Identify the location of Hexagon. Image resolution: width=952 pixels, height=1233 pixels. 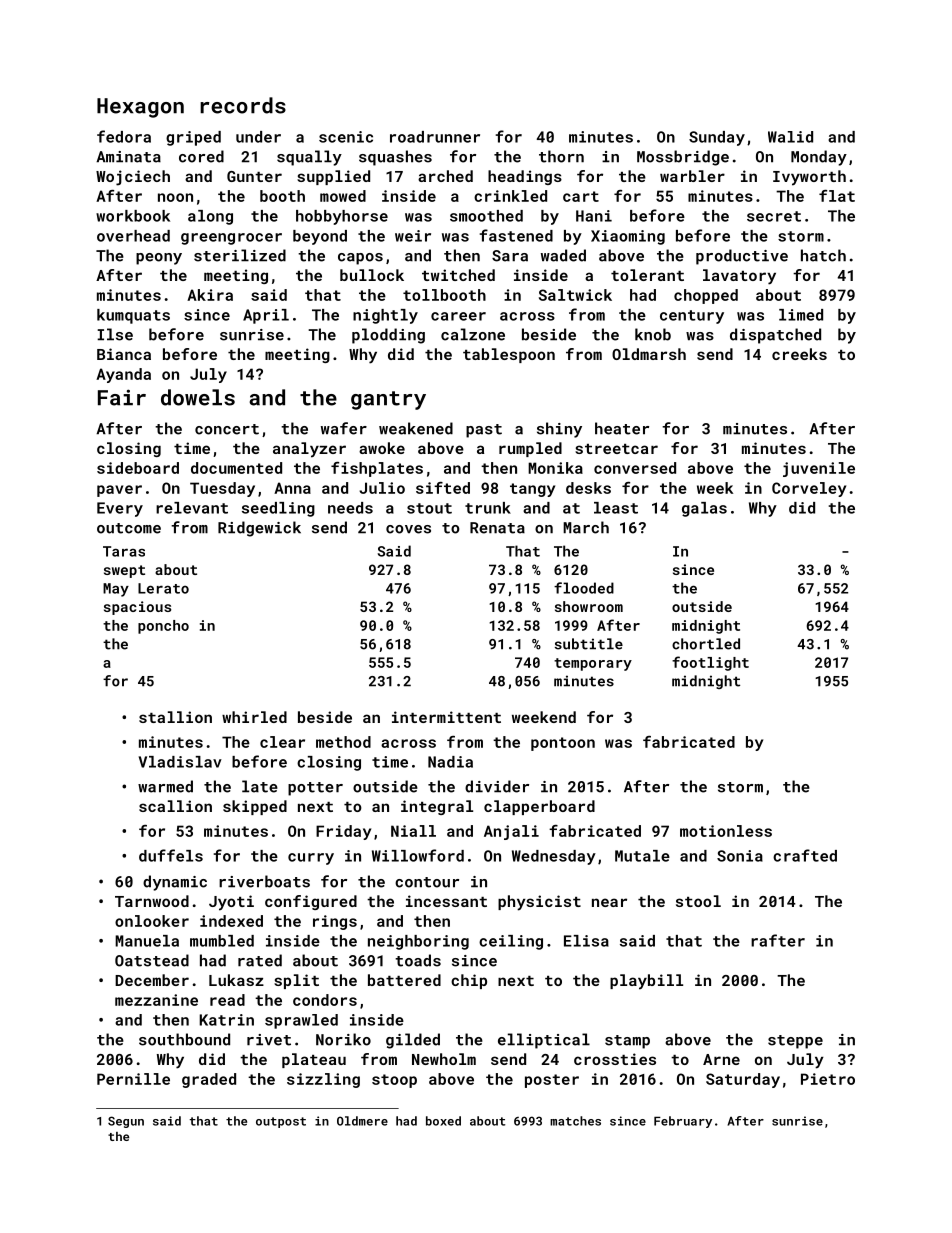
(140, 108).
